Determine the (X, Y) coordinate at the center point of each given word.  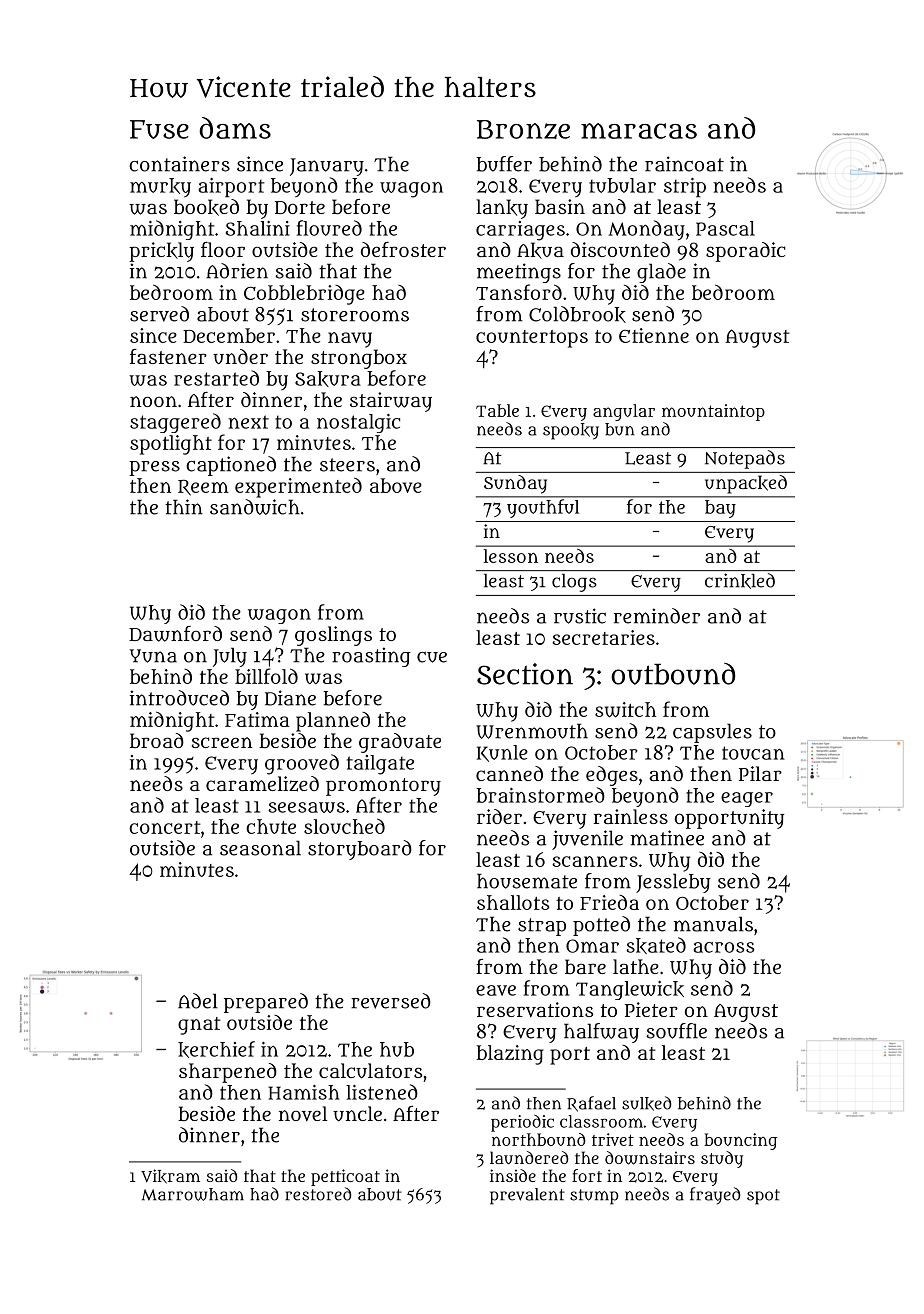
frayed (715, 1195)
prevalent (527, 1196)
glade (661, 273)
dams (235, 128)
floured (329, 228)
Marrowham (193, 1194)
